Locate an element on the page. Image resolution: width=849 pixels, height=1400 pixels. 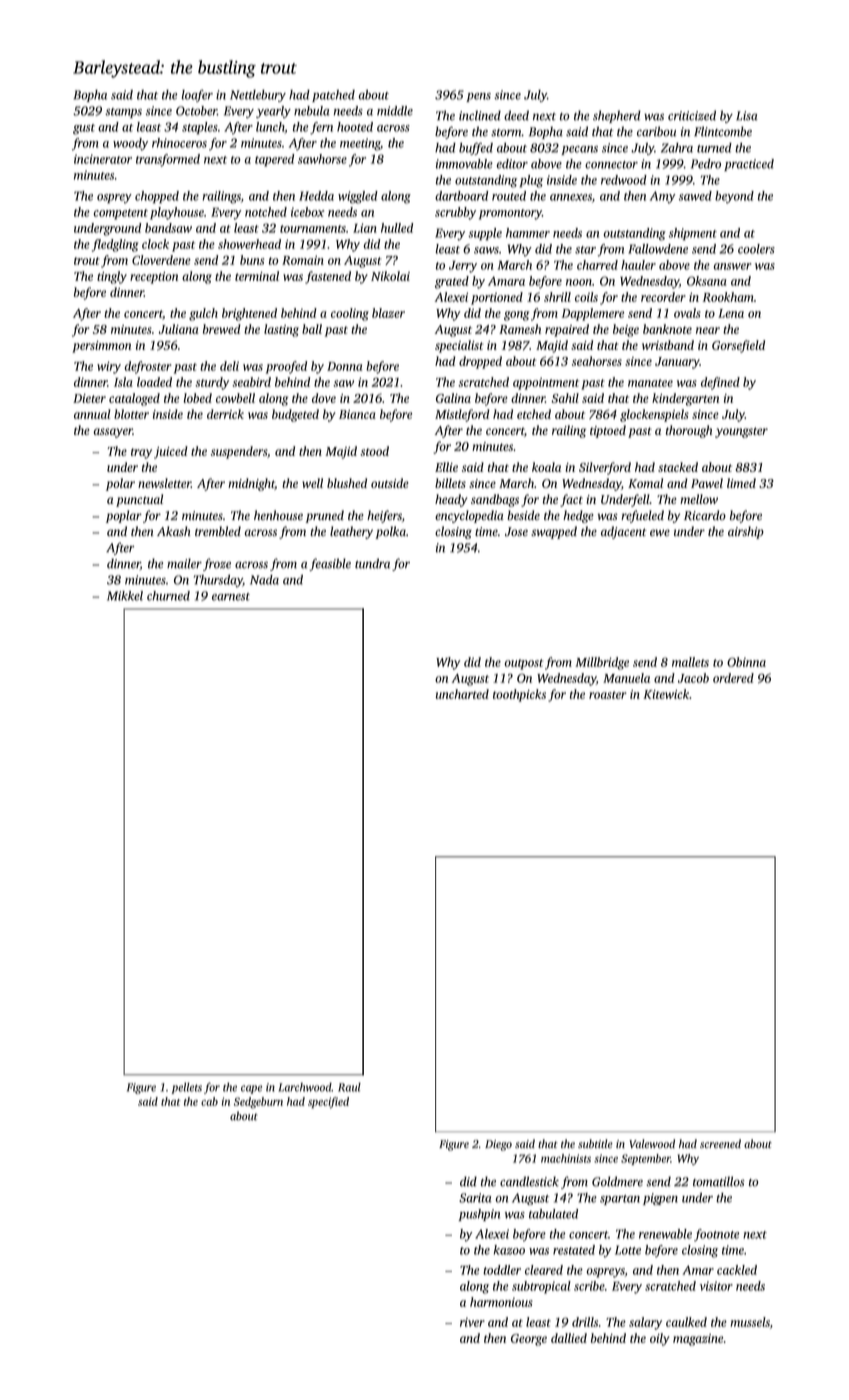
Ellie is located at coordinates (446, 467).
